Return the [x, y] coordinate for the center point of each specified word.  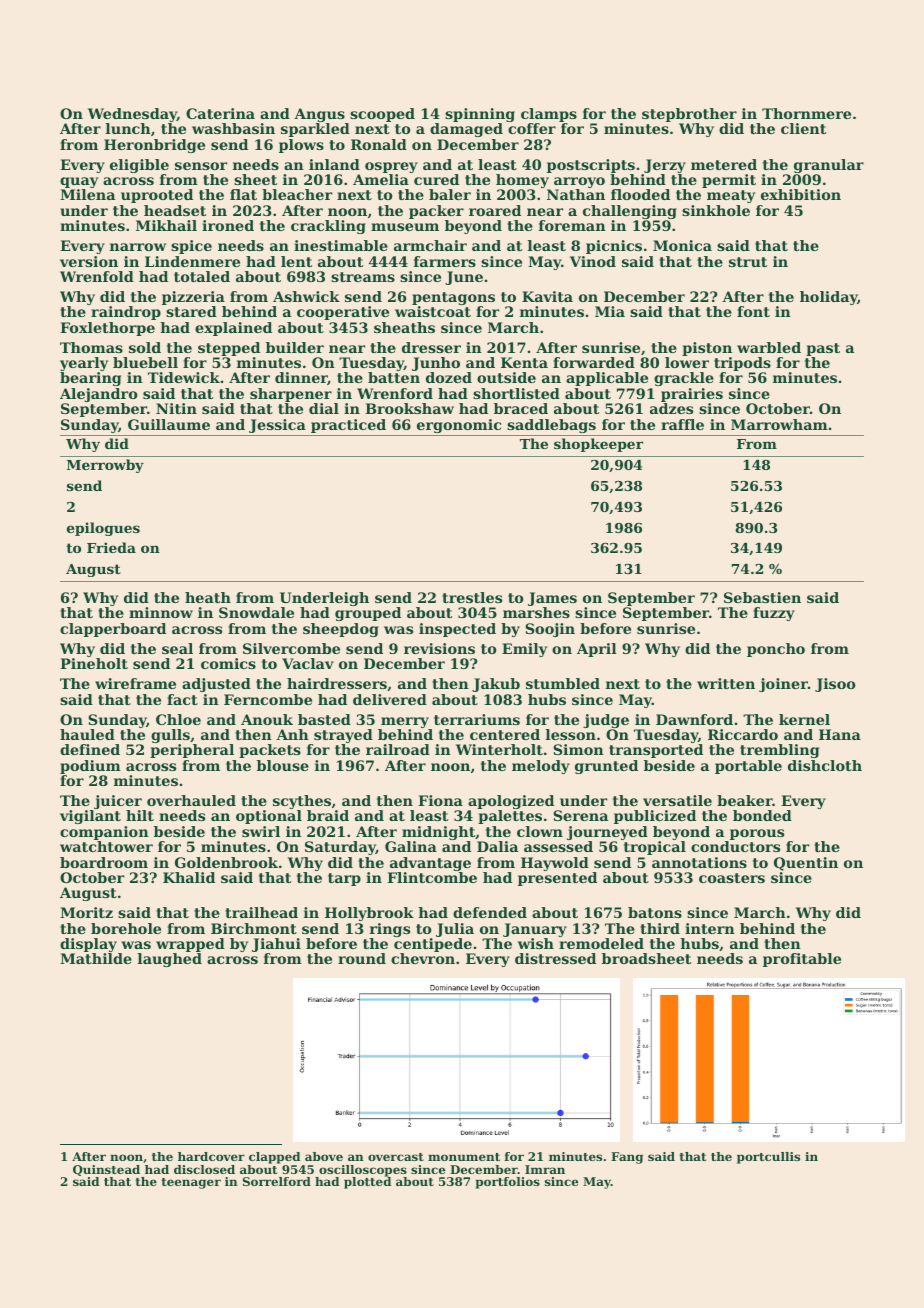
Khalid [189, 877]
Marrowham [779, 424]
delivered [390, 699]
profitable [802, 960]
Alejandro [98, 395]
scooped [382, 115]
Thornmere [806, 113]
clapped [274, 1158]
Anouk [267, 719]
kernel [804, 719]
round [362, 958]
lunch [128, 128]
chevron [423, 958]
